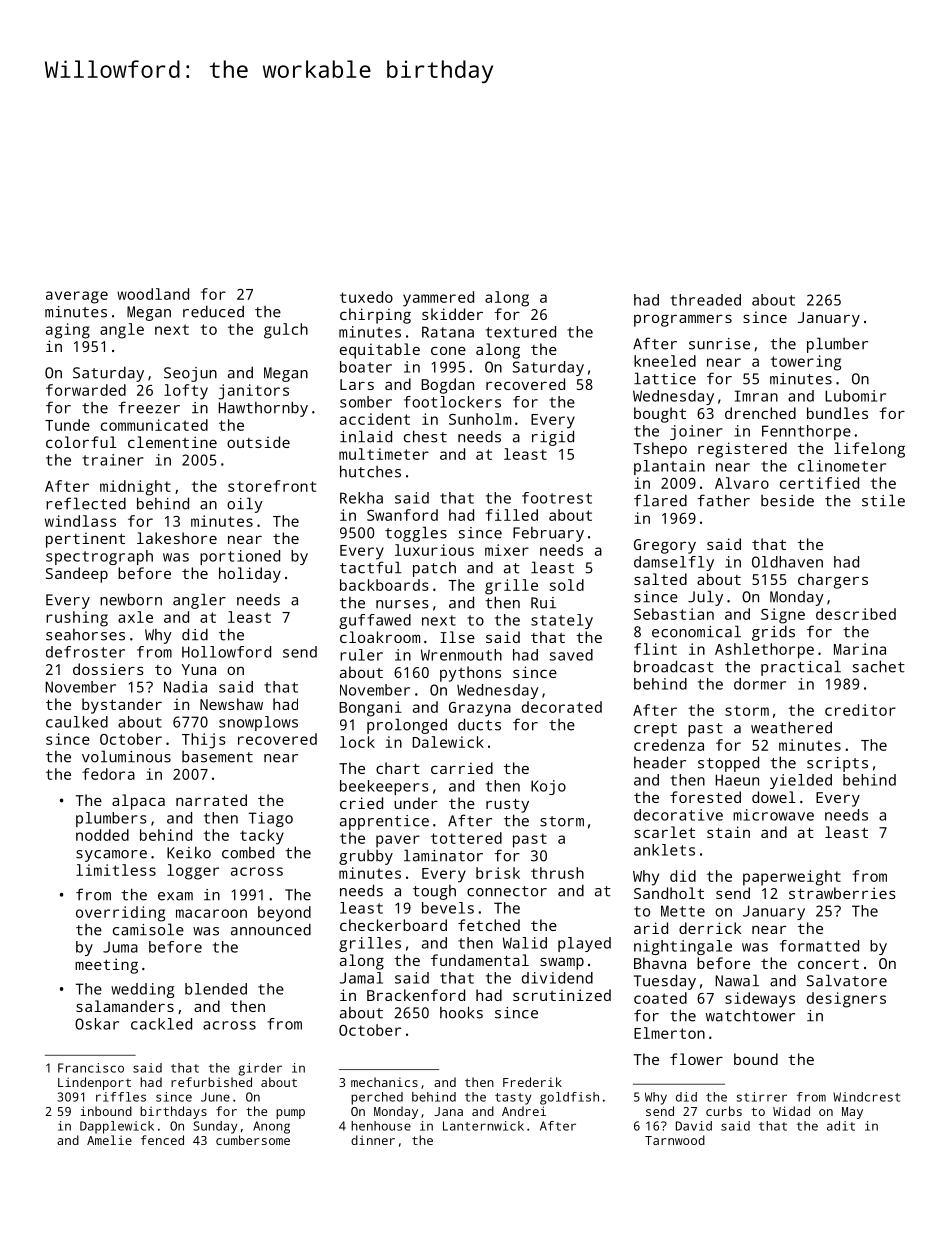 The height and width of the page is (1233, 952). I want to click on reduced, so click(213, 311).
